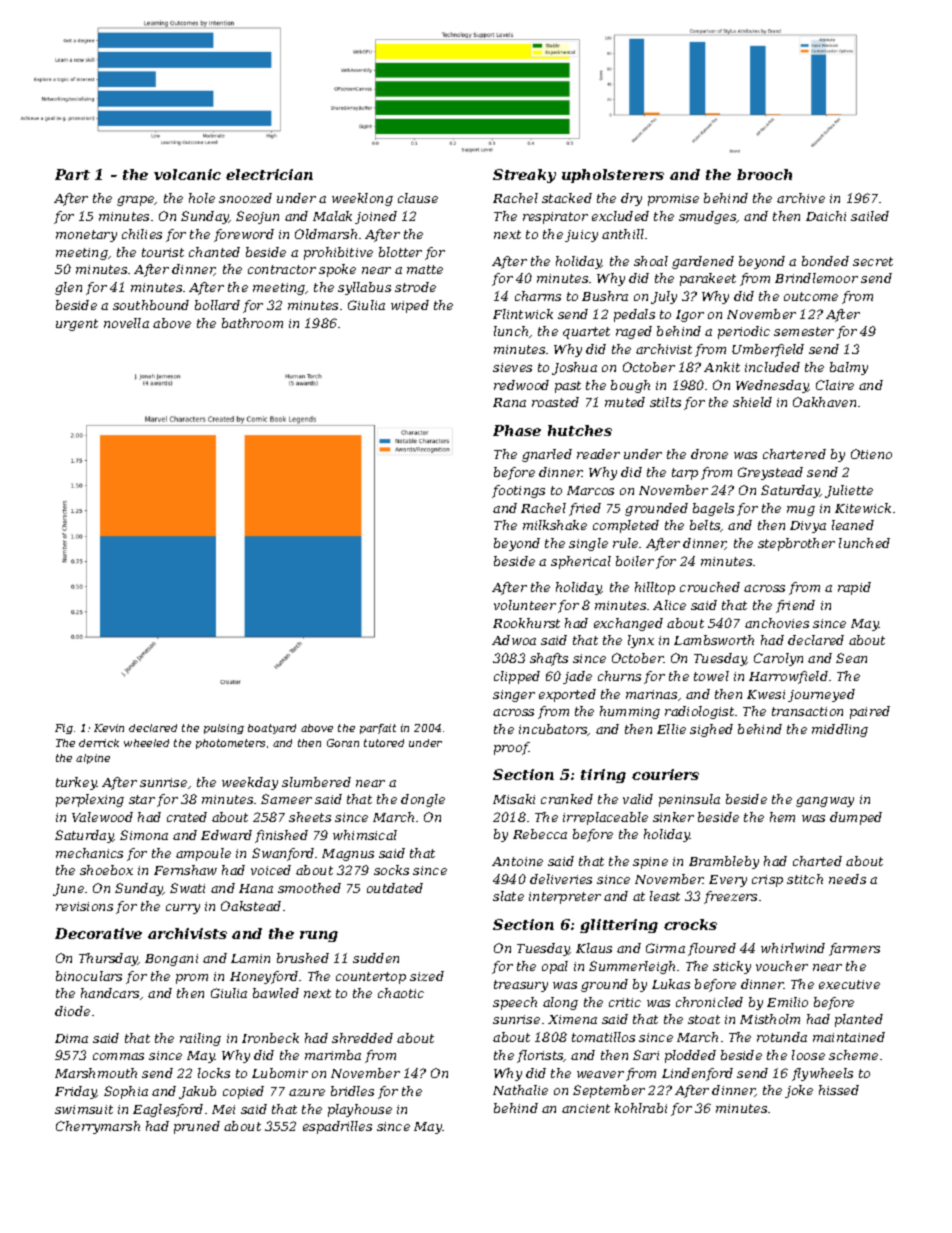  Describe the element at coordinates (118, 1056) in the page. I see `commas` at that location.
